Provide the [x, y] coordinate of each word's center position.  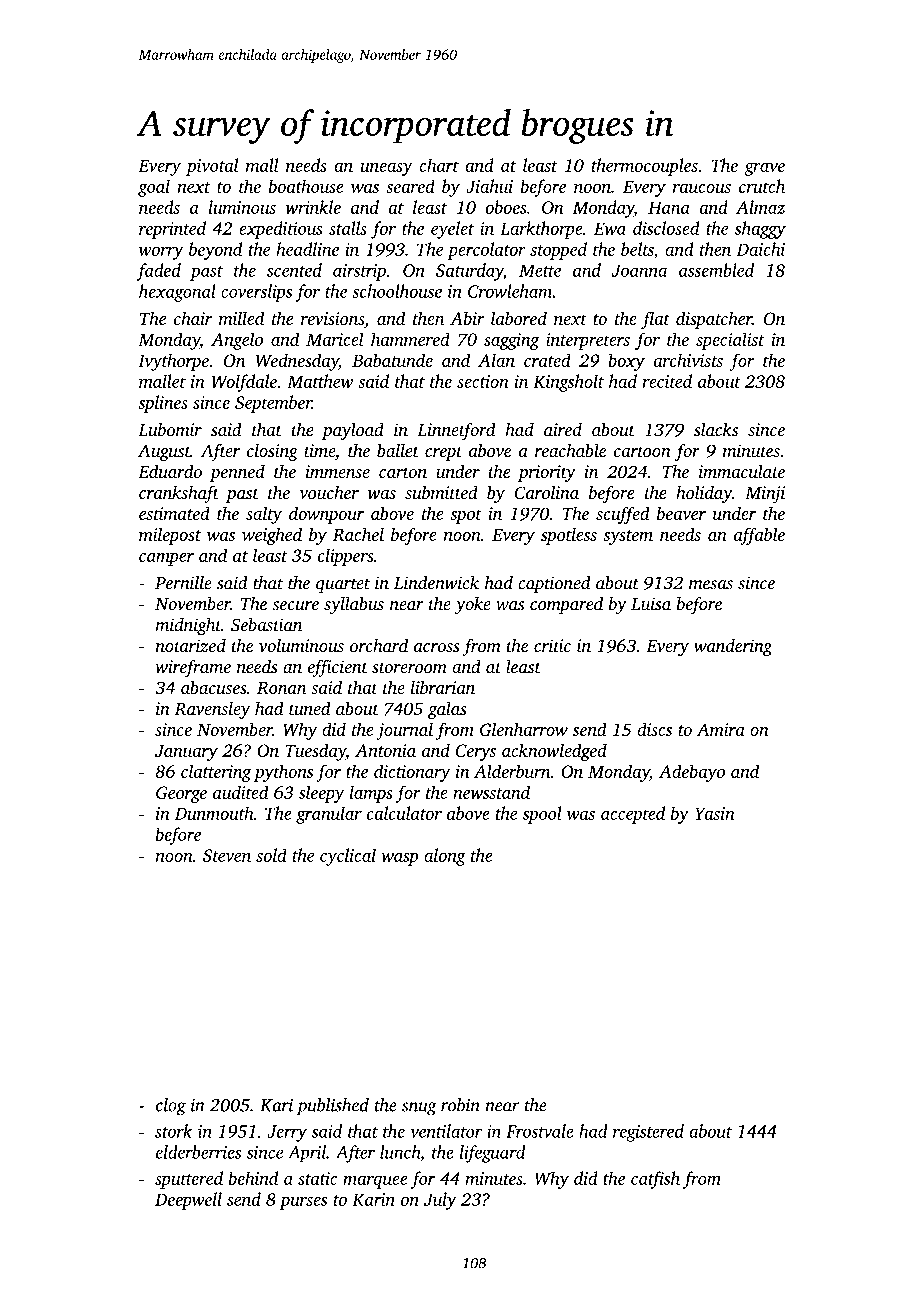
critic [552, 645]
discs [654, 729]
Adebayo [692, 773]
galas [447, 710]
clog [171, 1107]
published [333, 1107]
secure [295, 606]
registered [648, 1133]
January [186, 752]
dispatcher [714, 320]
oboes [506, 207]
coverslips [256, 293]
